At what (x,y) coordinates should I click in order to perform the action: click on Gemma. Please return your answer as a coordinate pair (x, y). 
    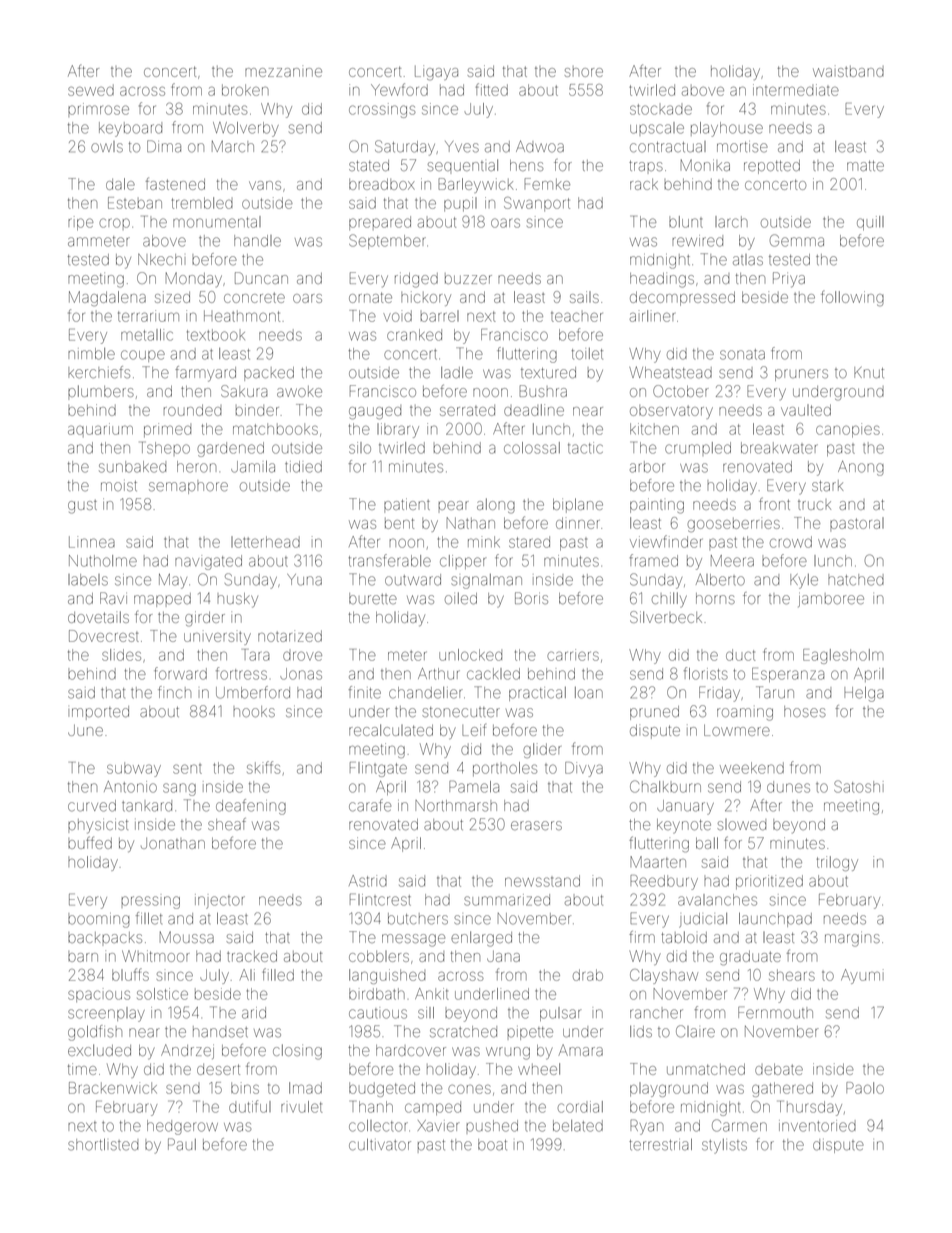
    Looking at the image, I should click on (797, 240).
